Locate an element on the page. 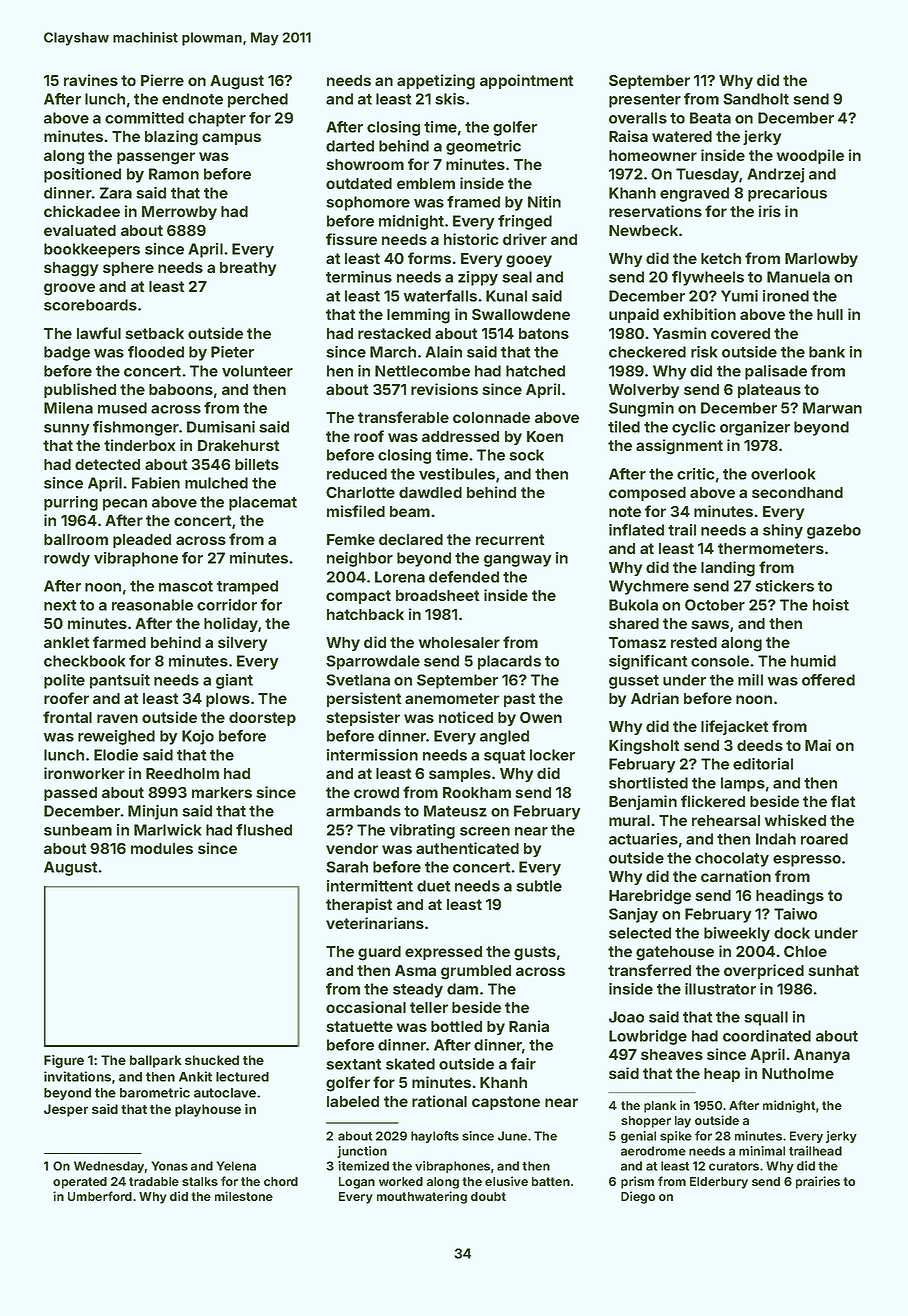 The height and width of the image is (1316, 908). Lowbridge is located at coordinates (648, 1037).
